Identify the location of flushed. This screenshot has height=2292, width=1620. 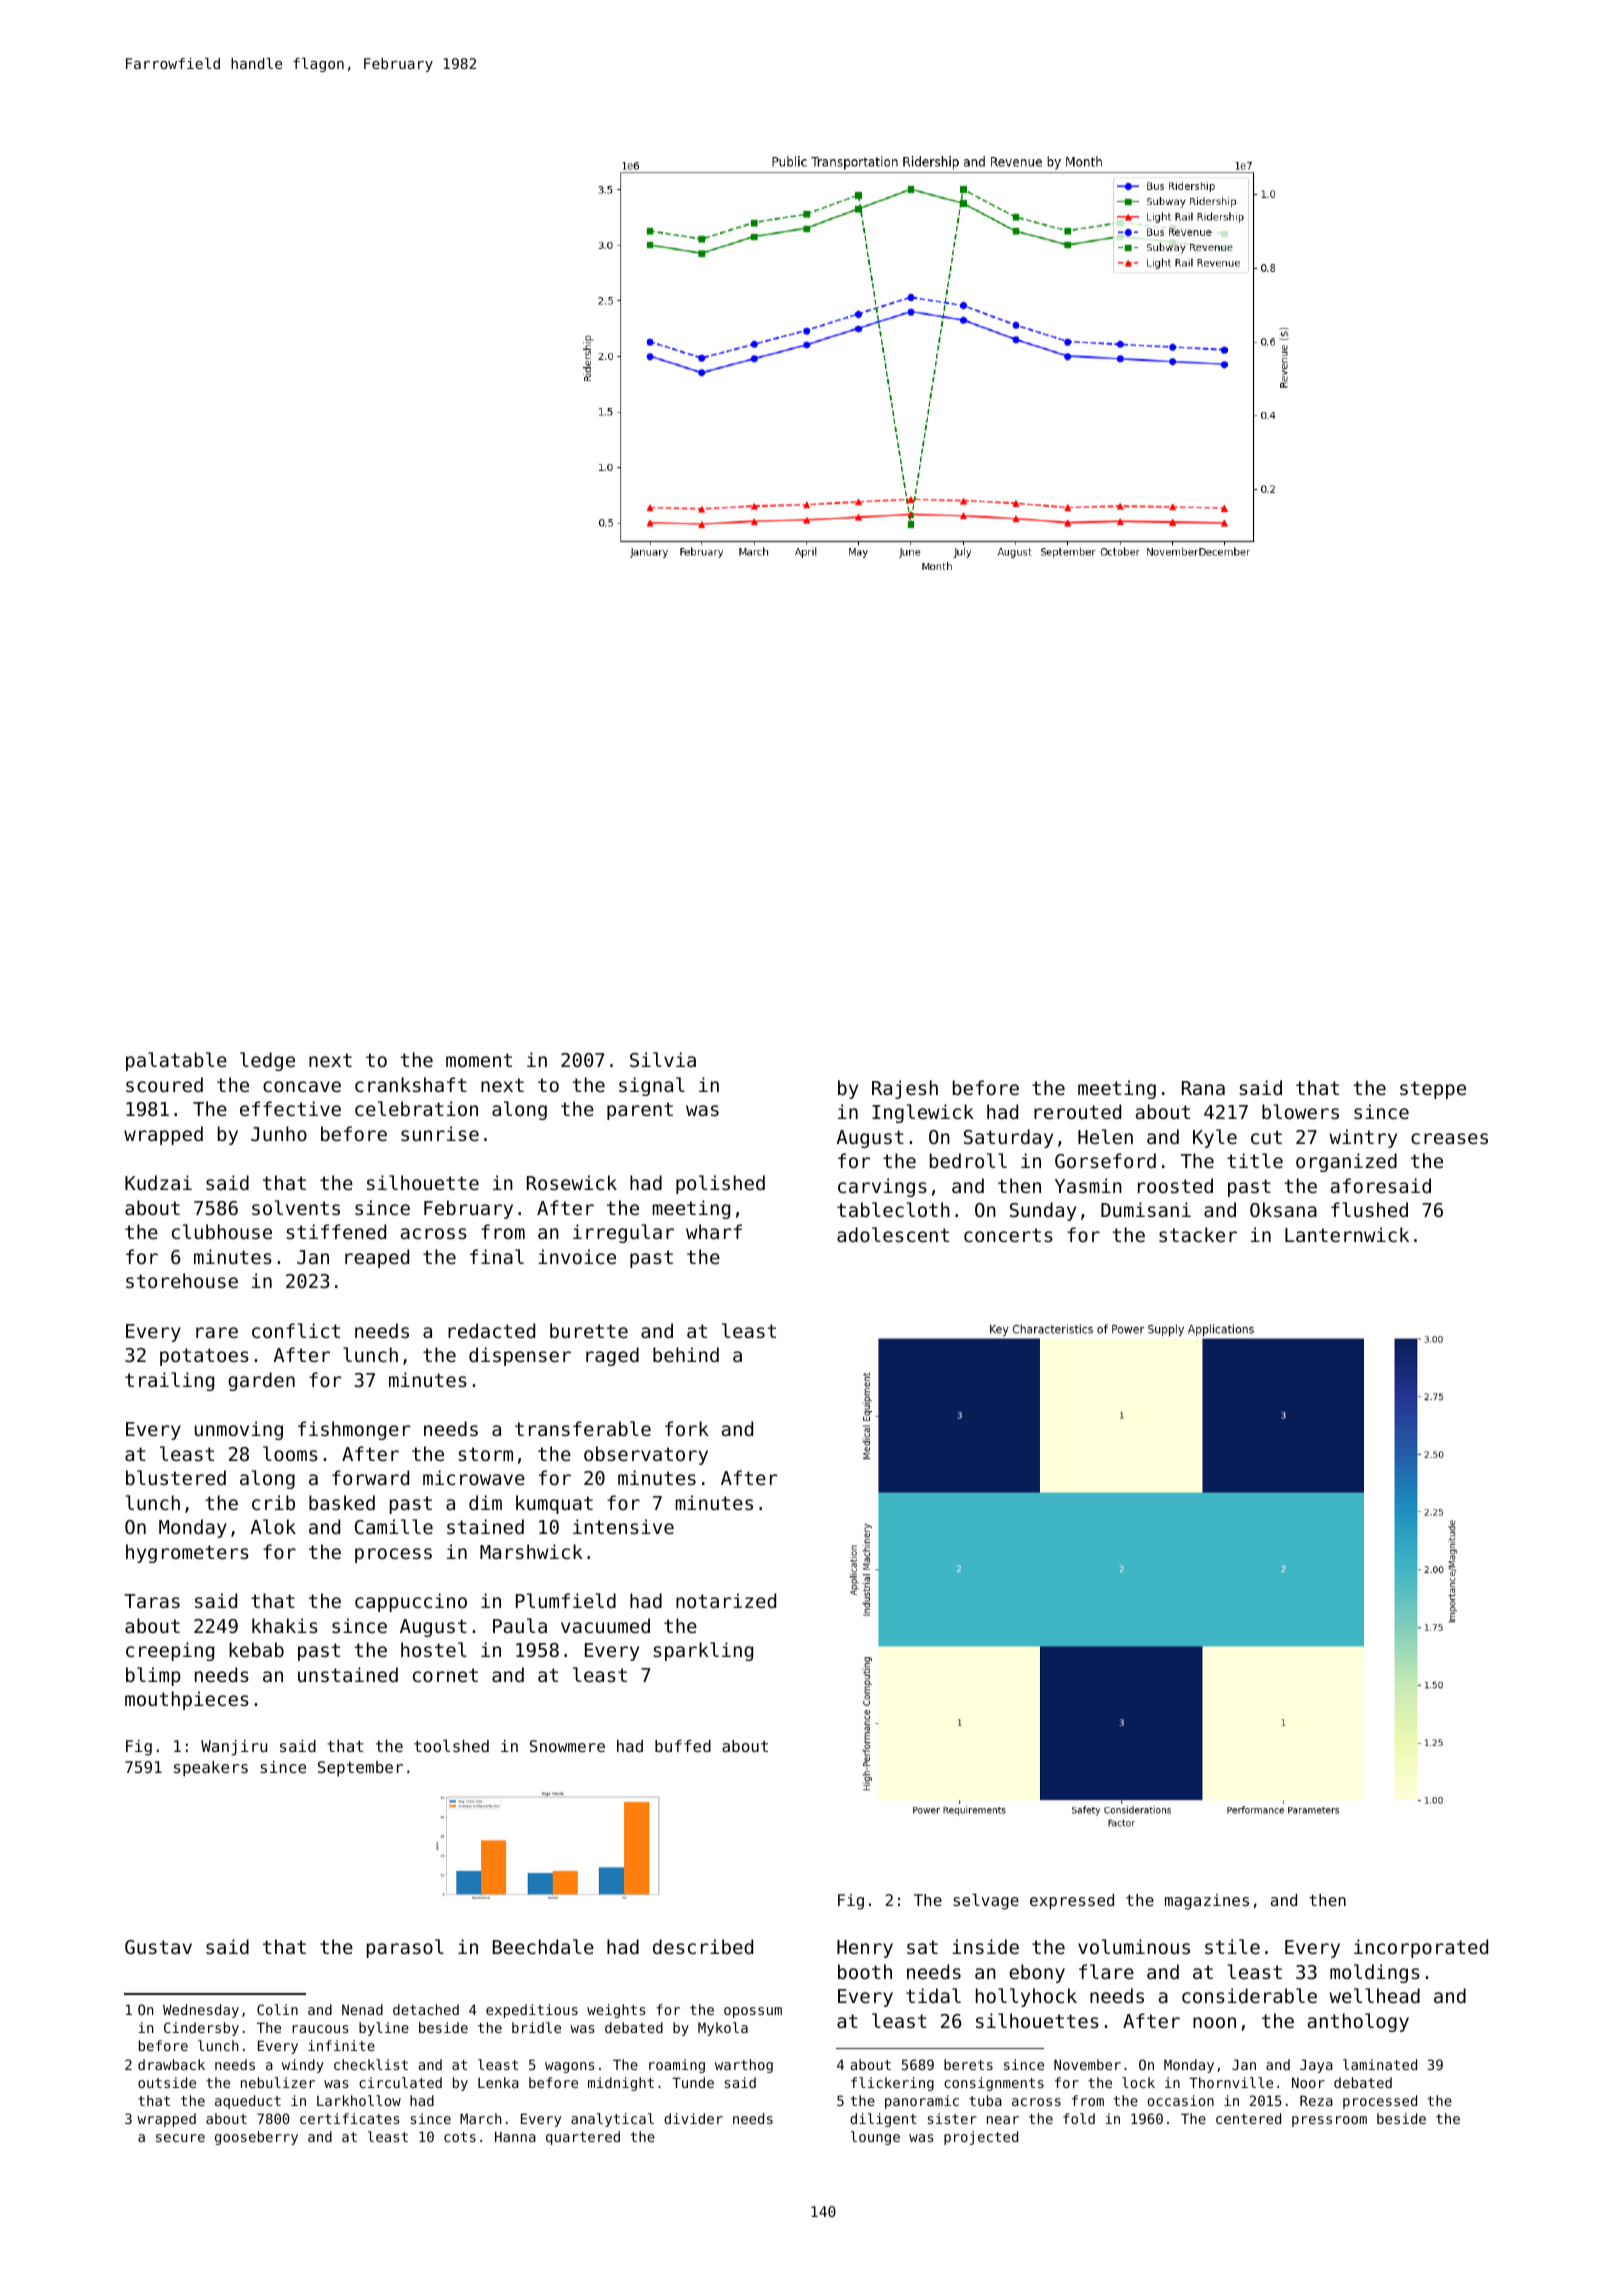
(1369, 1209).
